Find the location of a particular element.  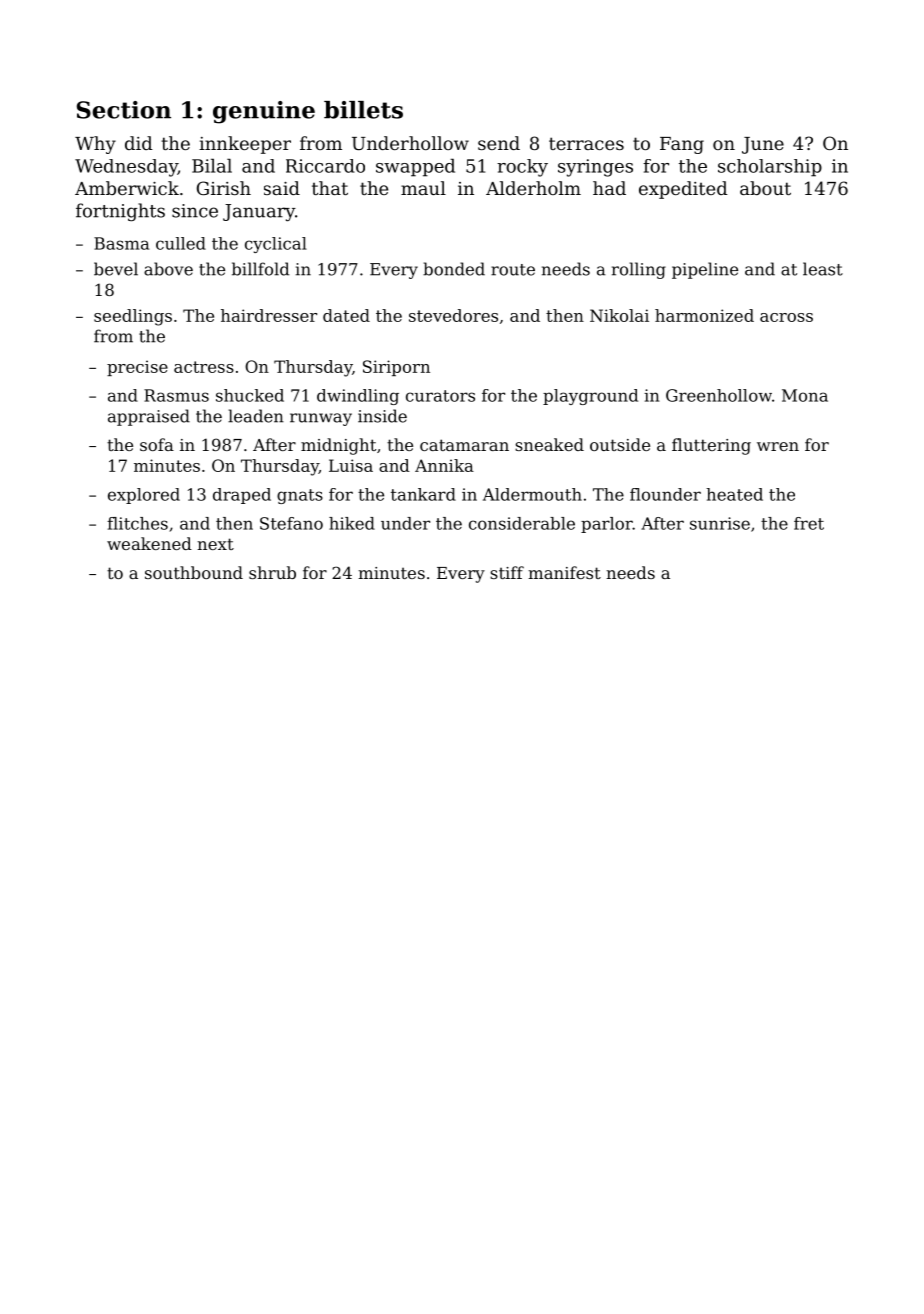

southbound is located at coordinates (194, 572).
